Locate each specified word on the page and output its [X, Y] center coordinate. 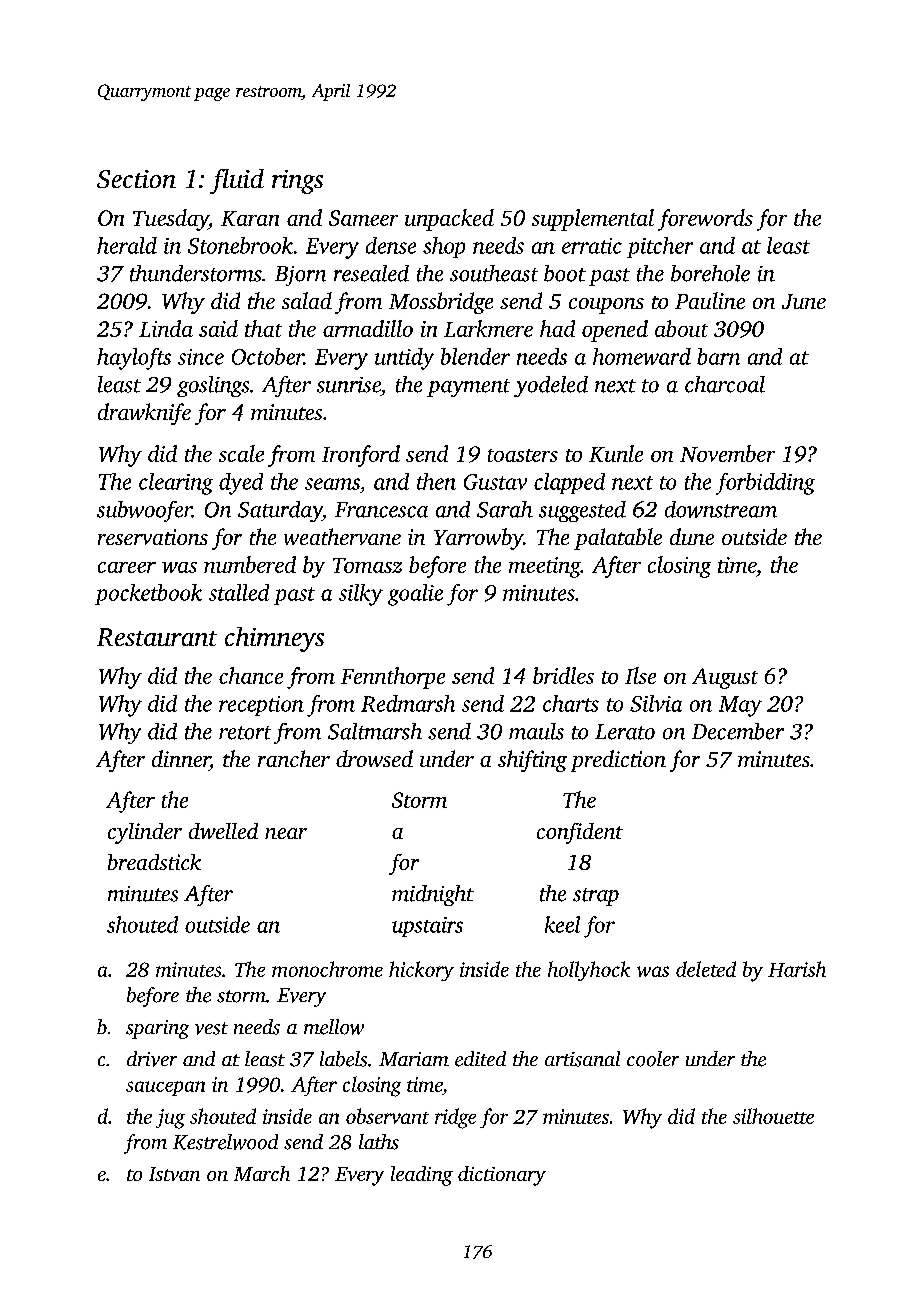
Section [136, 179]
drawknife [144, 414]
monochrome [327, 969]
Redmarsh [408, 703]
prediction [618, 761]
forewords [705, 220]
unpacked [449, 220]
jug [170, 1119]
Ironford [361, 456]
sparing [157, 1029]
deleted [706, 969]
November [727, 453]
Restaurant [157, 637]
